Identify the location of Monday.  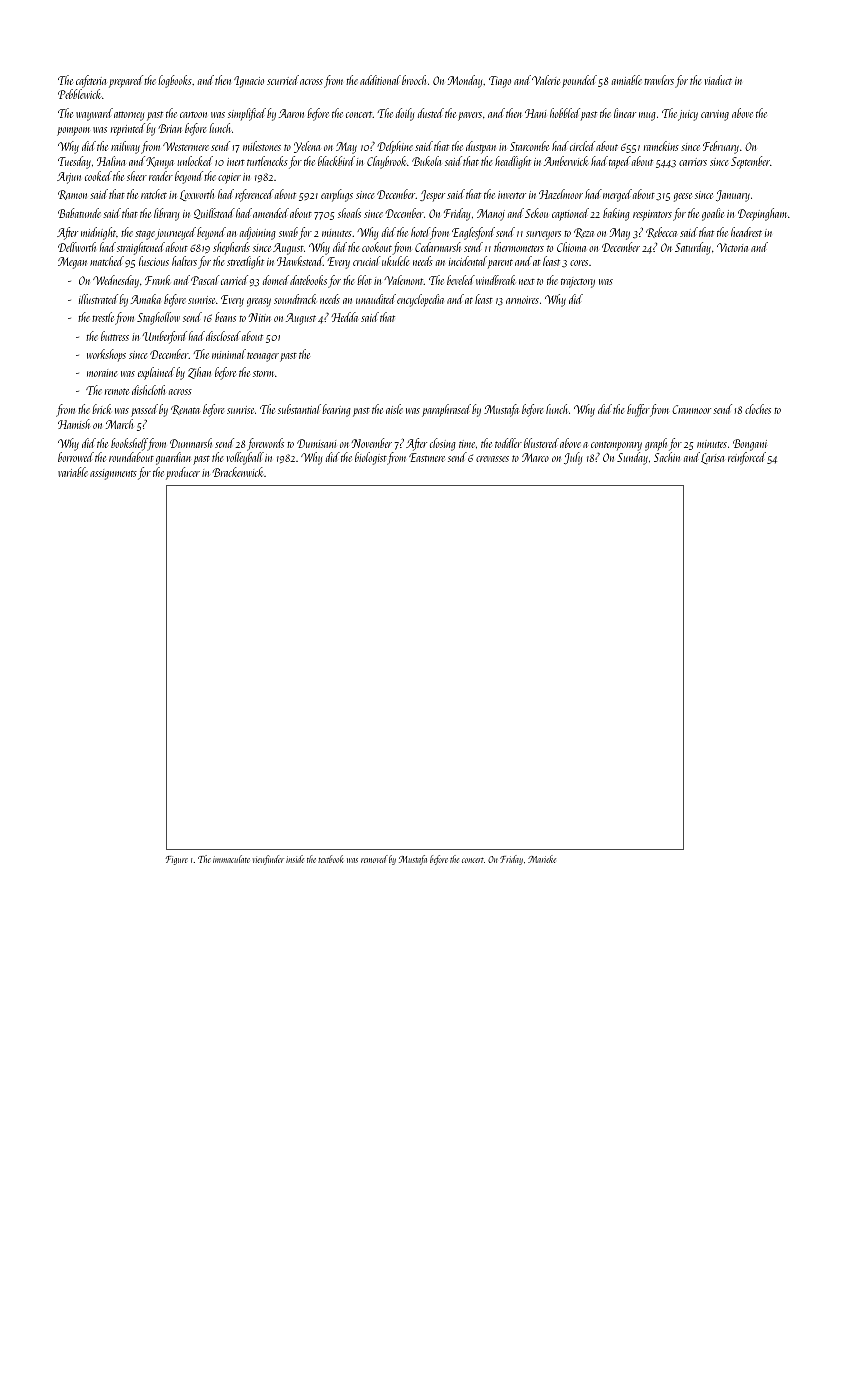
(465, 81).
